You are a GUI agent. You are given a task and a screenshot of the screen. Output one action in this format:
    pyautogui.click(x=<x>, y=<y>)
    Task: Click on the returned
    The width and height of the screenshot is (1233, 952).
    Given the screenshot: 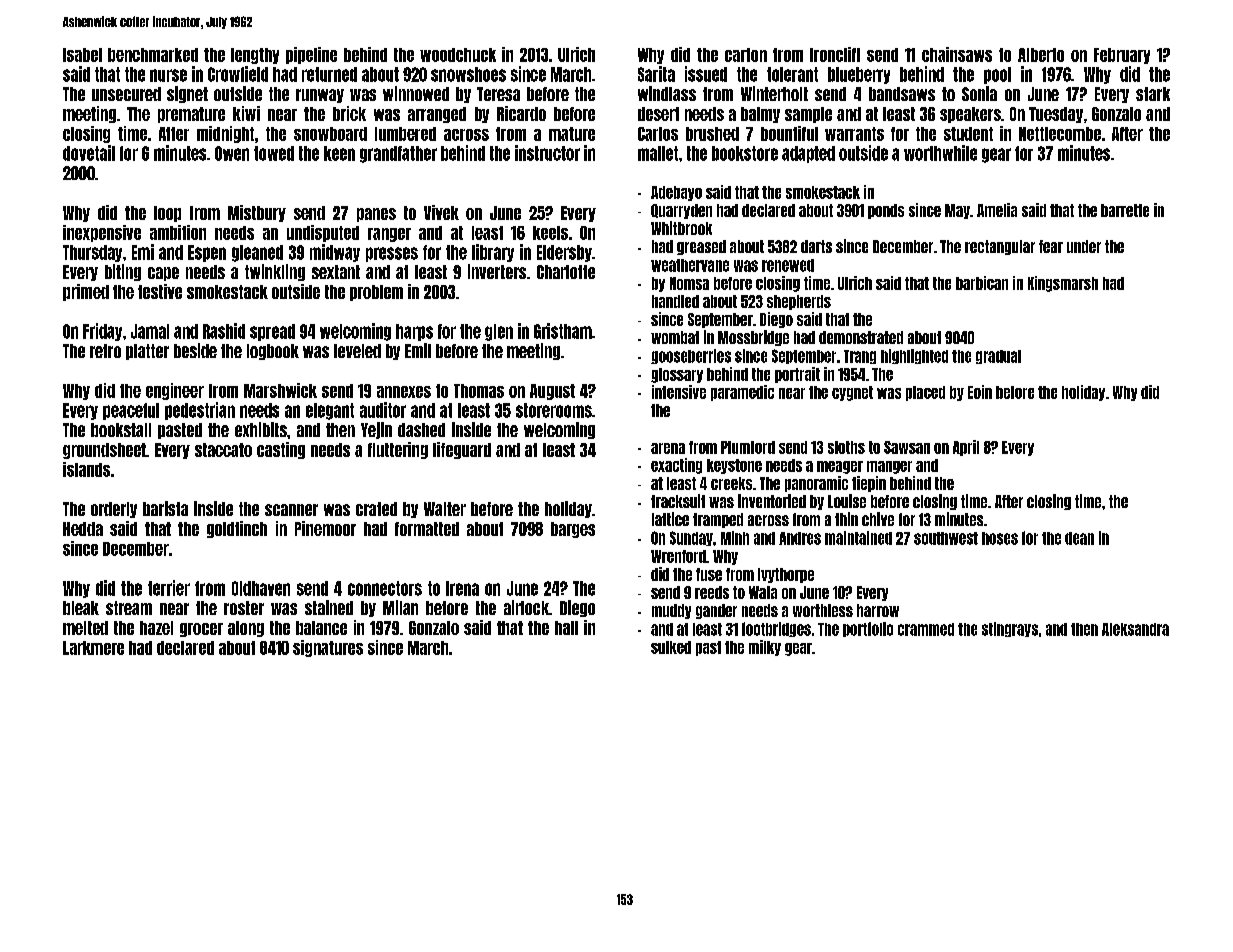 What is the action you would take?
    pyautogui.click(x=329, y=74)
